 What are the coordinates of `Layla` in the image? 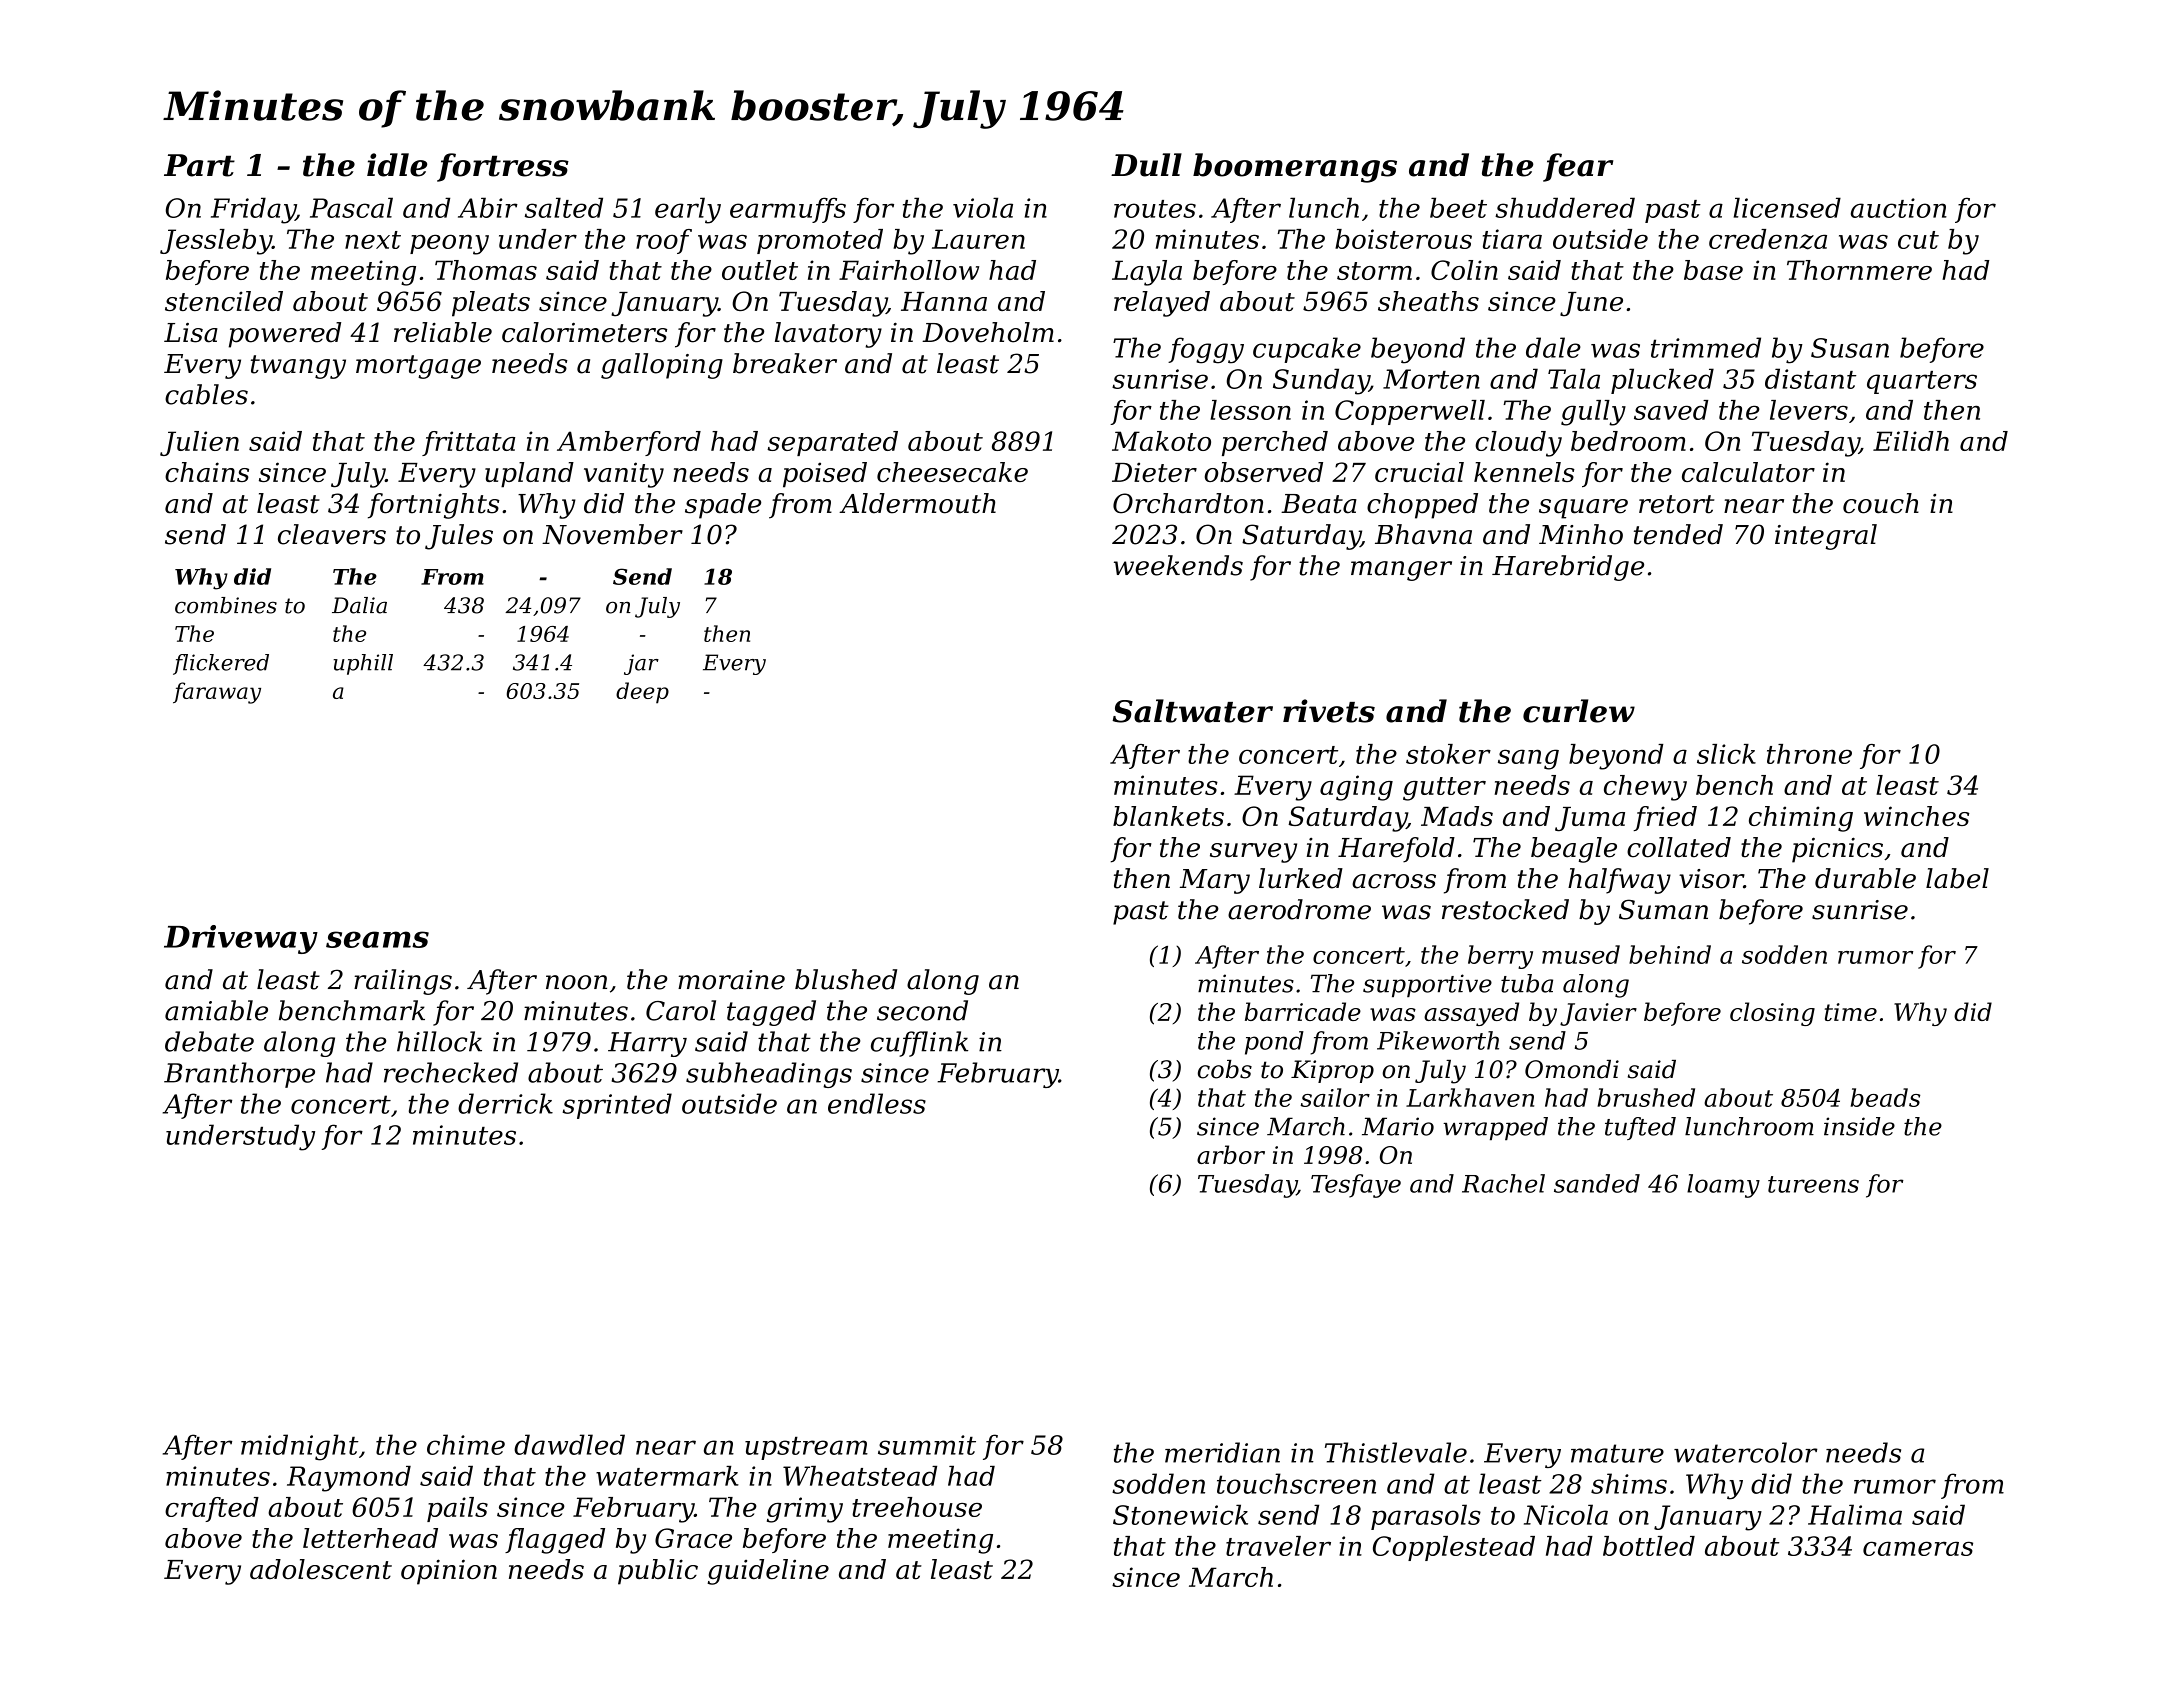 It's located at (1147, 273).
